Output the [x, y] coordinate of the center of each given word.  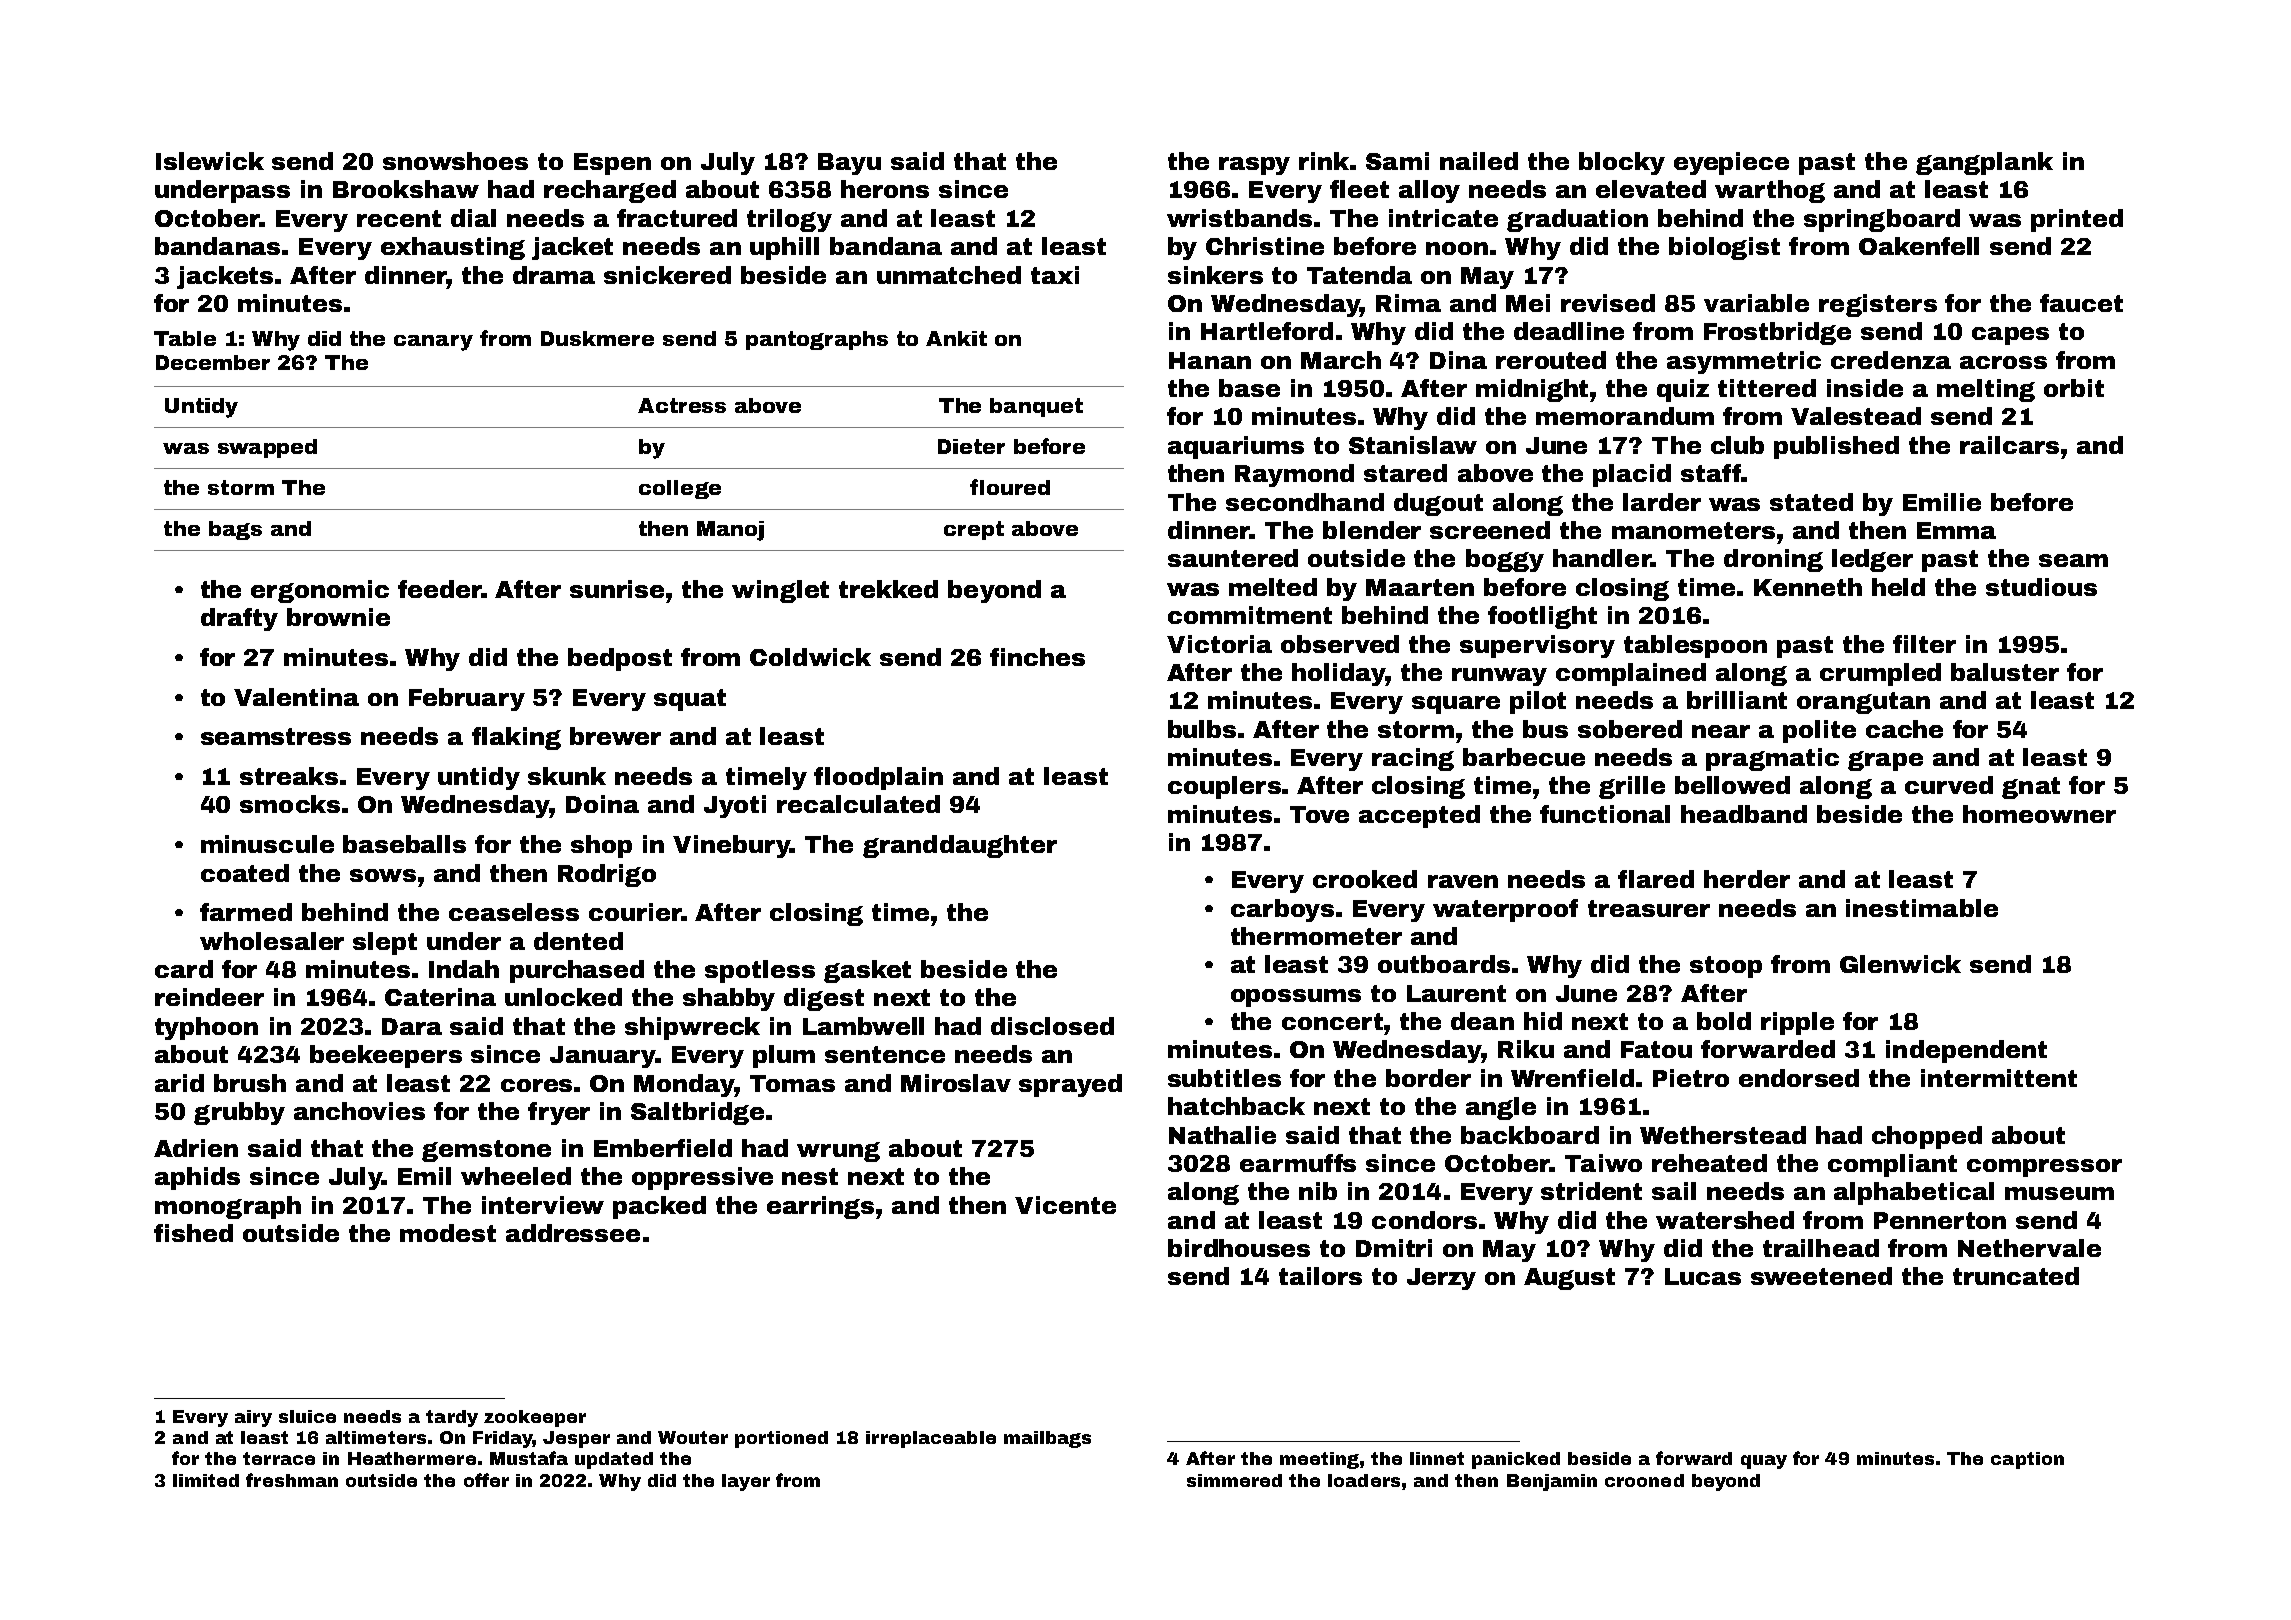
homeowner [2039, 814]
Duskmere [597, 338]
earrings [820, 1207]
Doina [602, 804]
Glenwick [1900, 964]
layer [746, 1482]
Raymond [1294, 475]
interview [543, 1205]
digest [824, 999]
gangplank [1984, 163]
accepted [1419, 816]
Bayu [849, 164]
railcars [2009, 445]
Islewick [210, 161]
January [603, 1057]
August [1569, 1279]
